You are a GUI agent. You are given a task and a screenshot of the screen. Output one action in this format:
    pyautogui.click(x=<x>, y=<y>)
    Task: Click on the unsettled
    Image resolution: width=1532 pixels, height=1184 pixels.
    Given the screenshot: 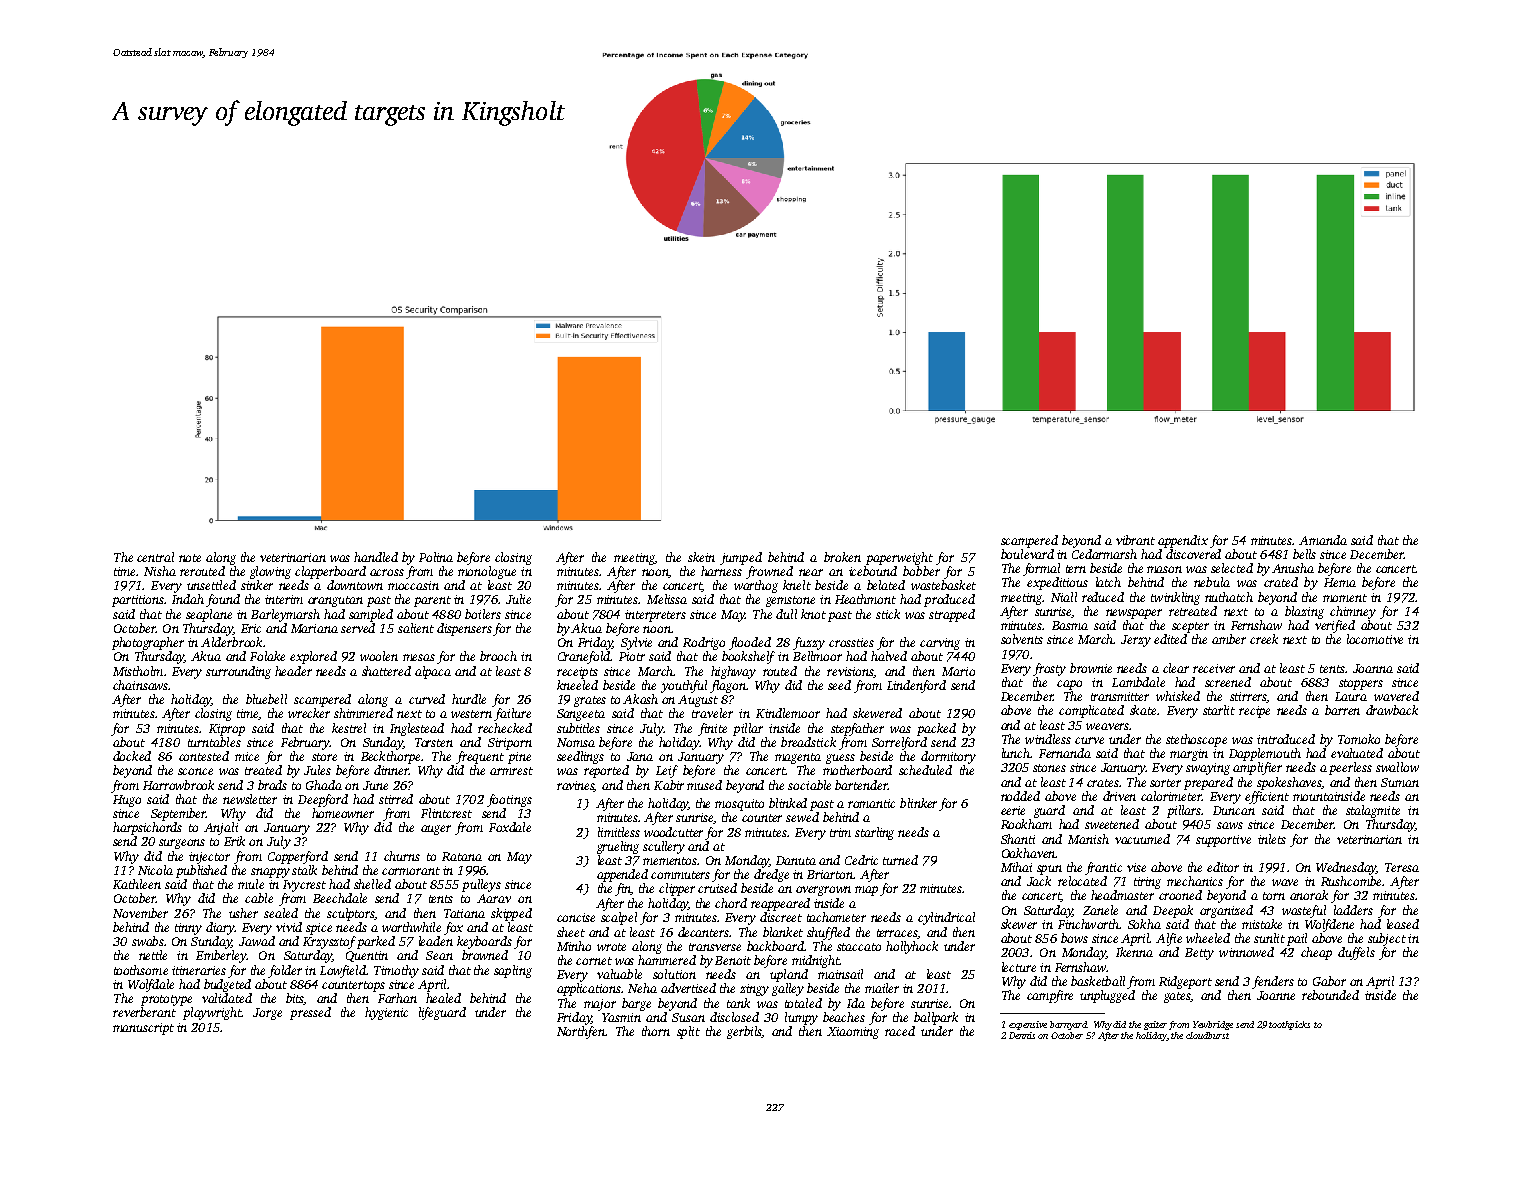 What is the action you would take?
    pyautogui.click(x=211, y=585)
